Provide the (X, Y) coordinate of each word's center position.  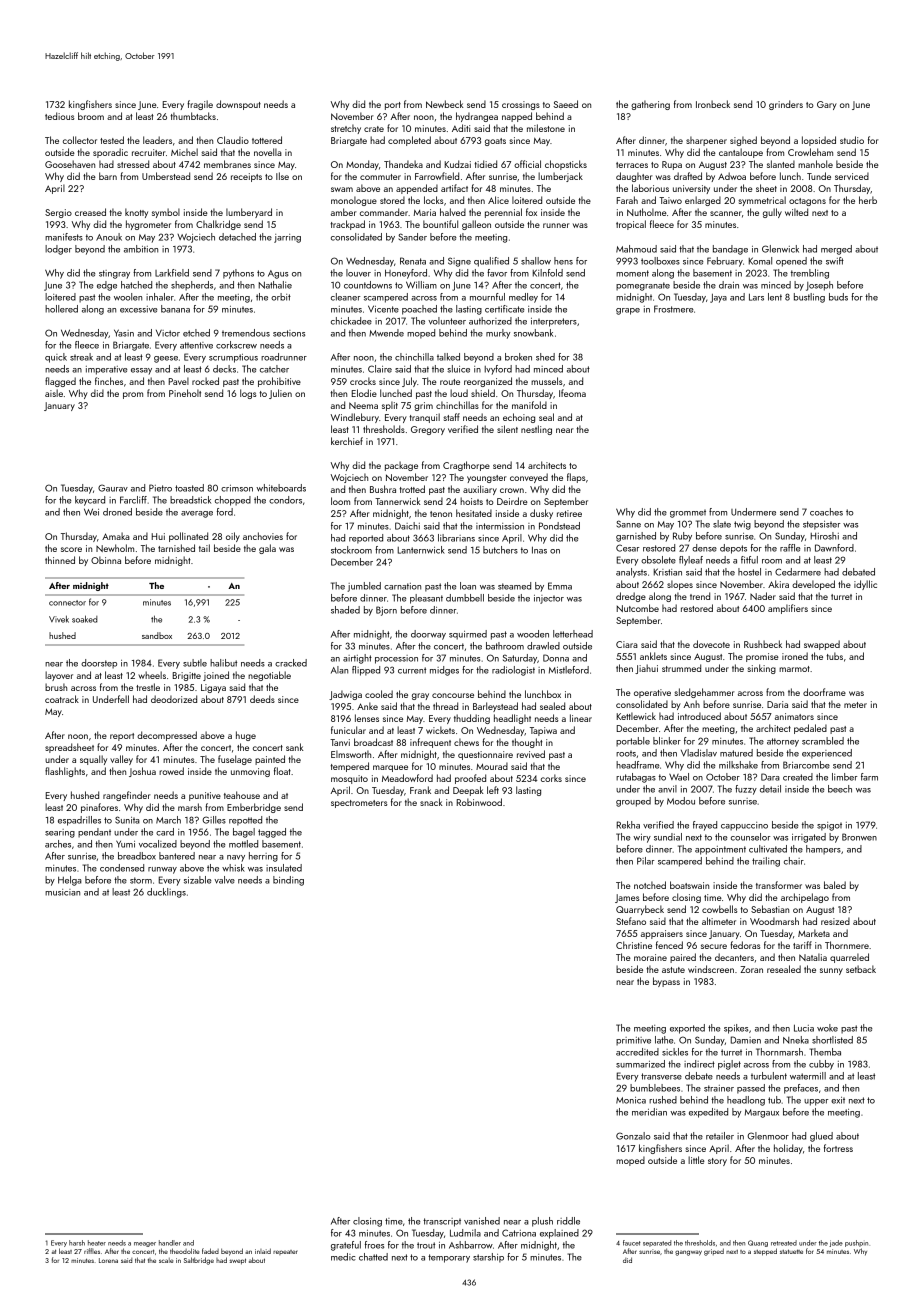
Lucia (804, 1028)
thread (445, 706)
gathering (650, 105)
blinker (667, 741)
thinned (60, 560)
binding (288, 881)
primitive (633, 1041)
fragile (200, 105)
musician (62, 892)
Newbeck (445, 104)
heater (97, 1243)
